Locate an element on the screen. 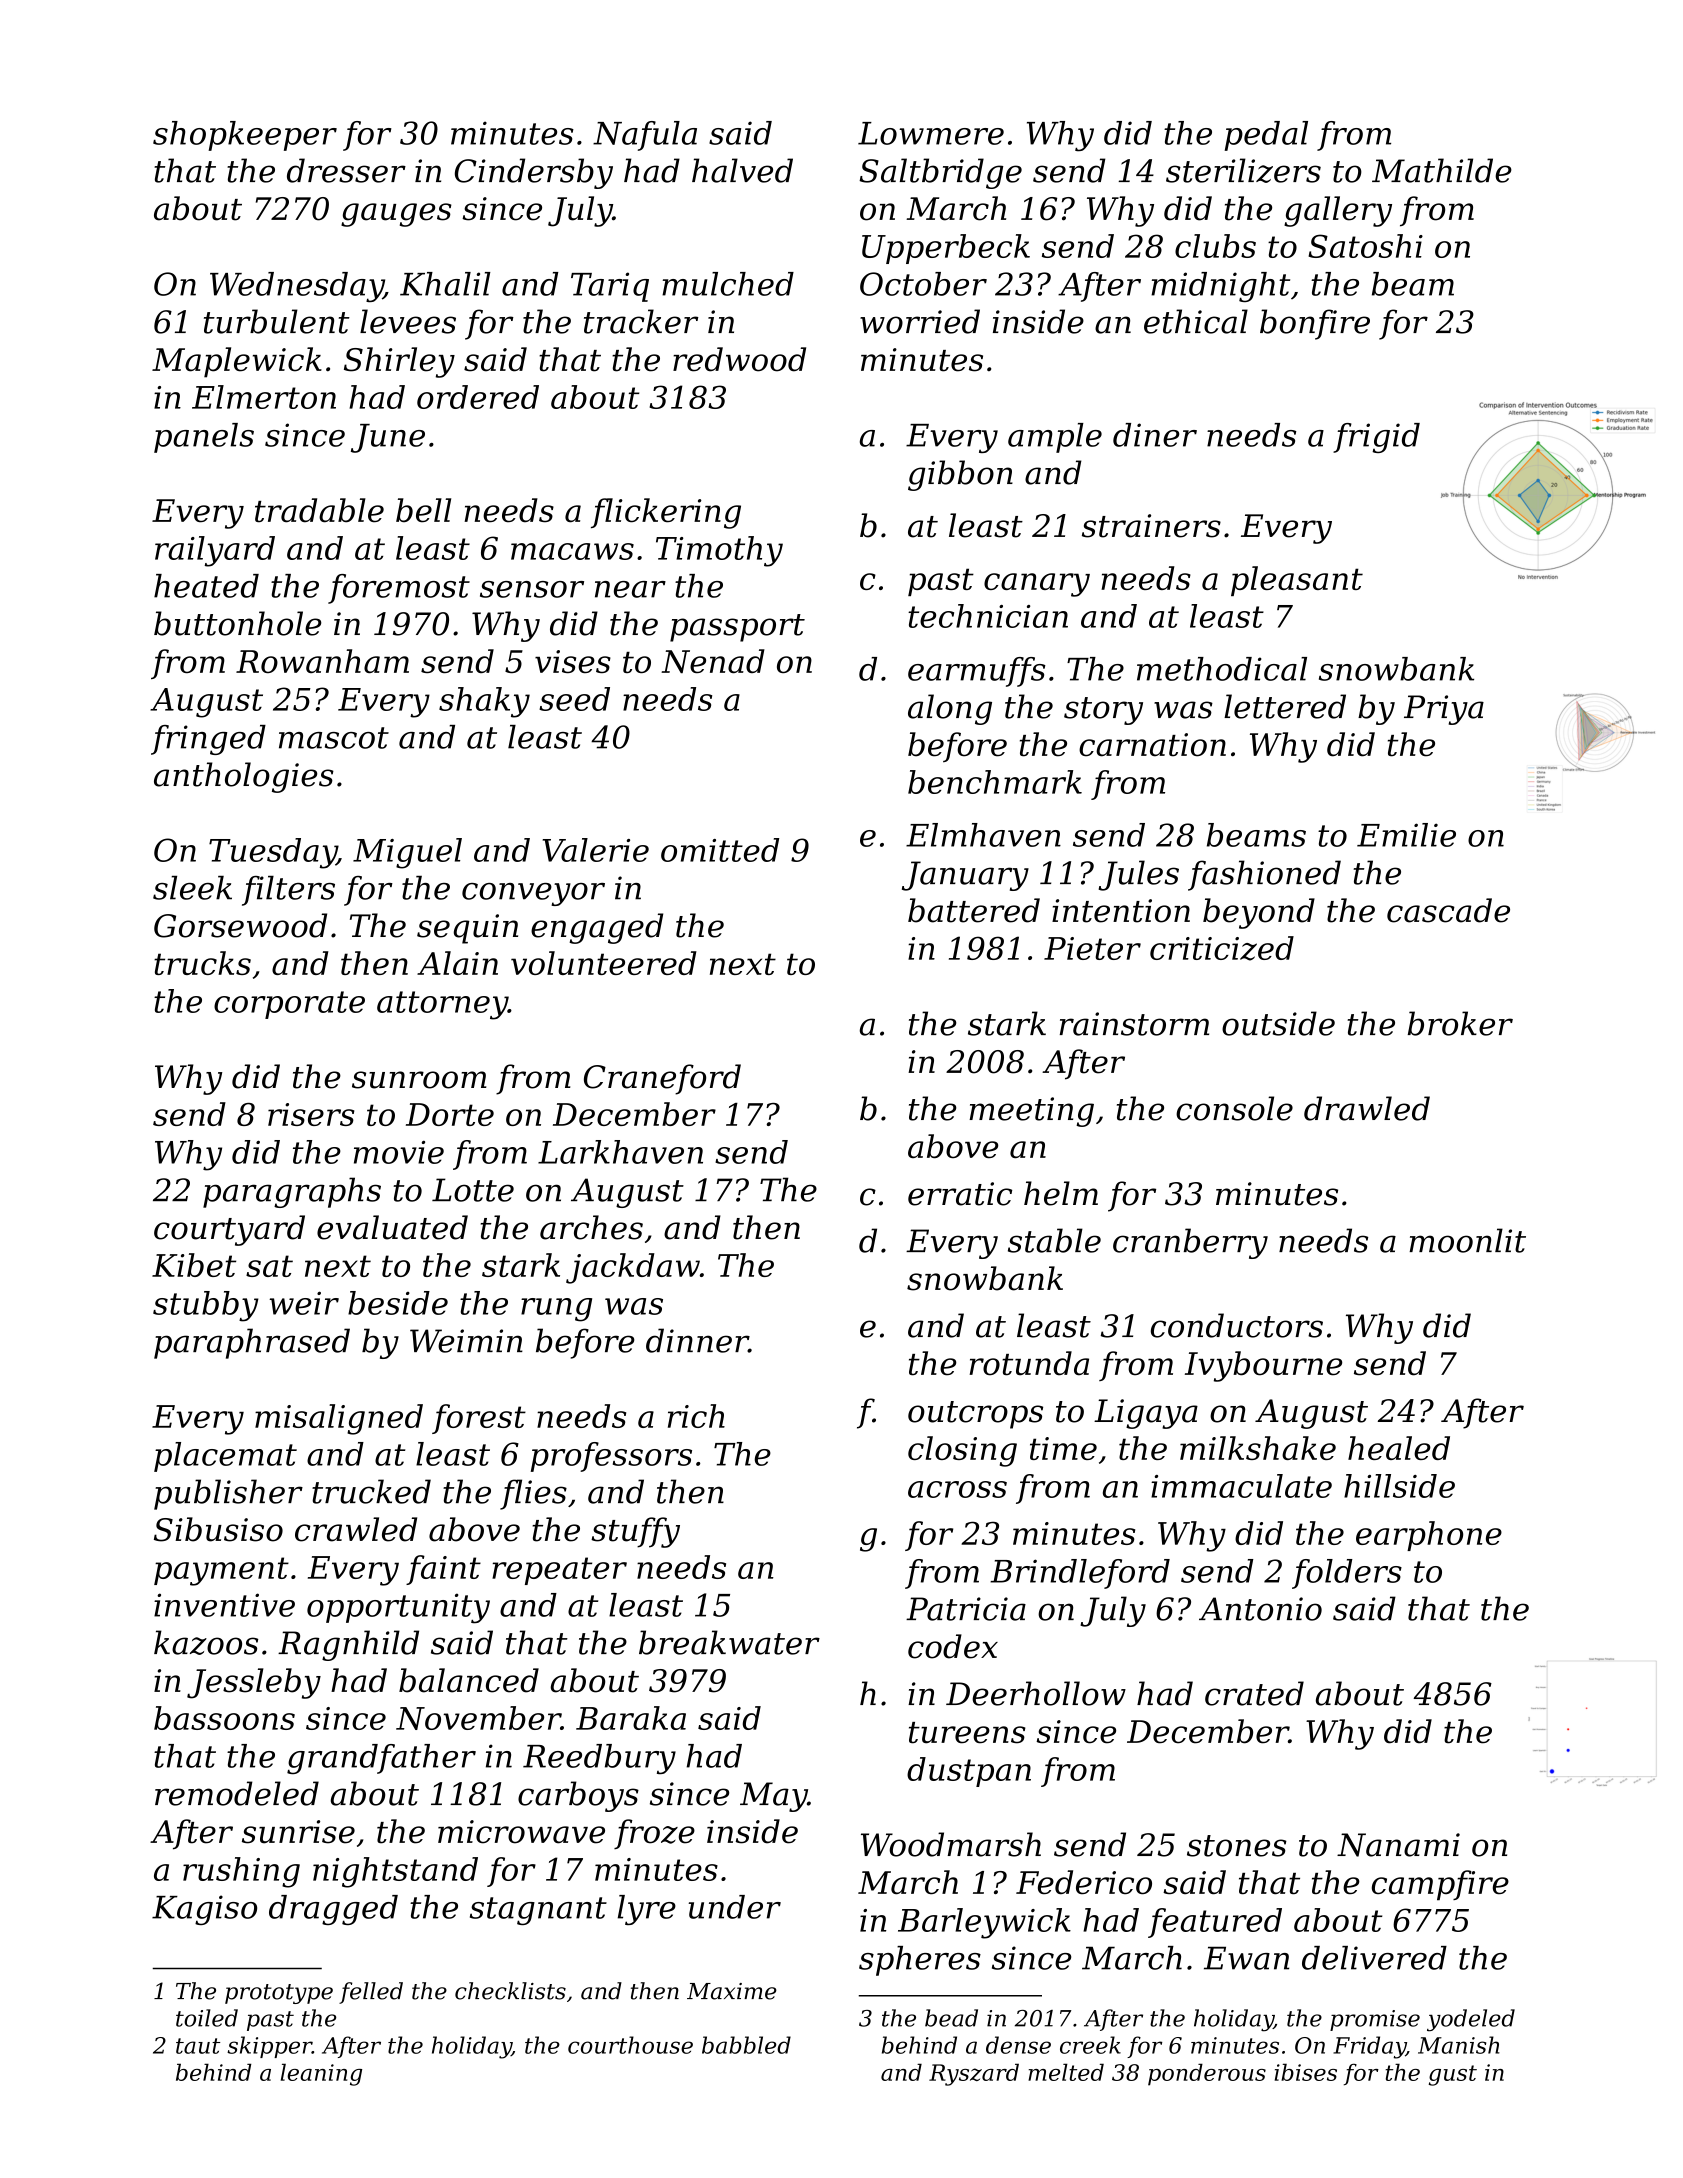 This screenshot has height=2178, width=1683. dragged is located at coordinates (333, 1910).
